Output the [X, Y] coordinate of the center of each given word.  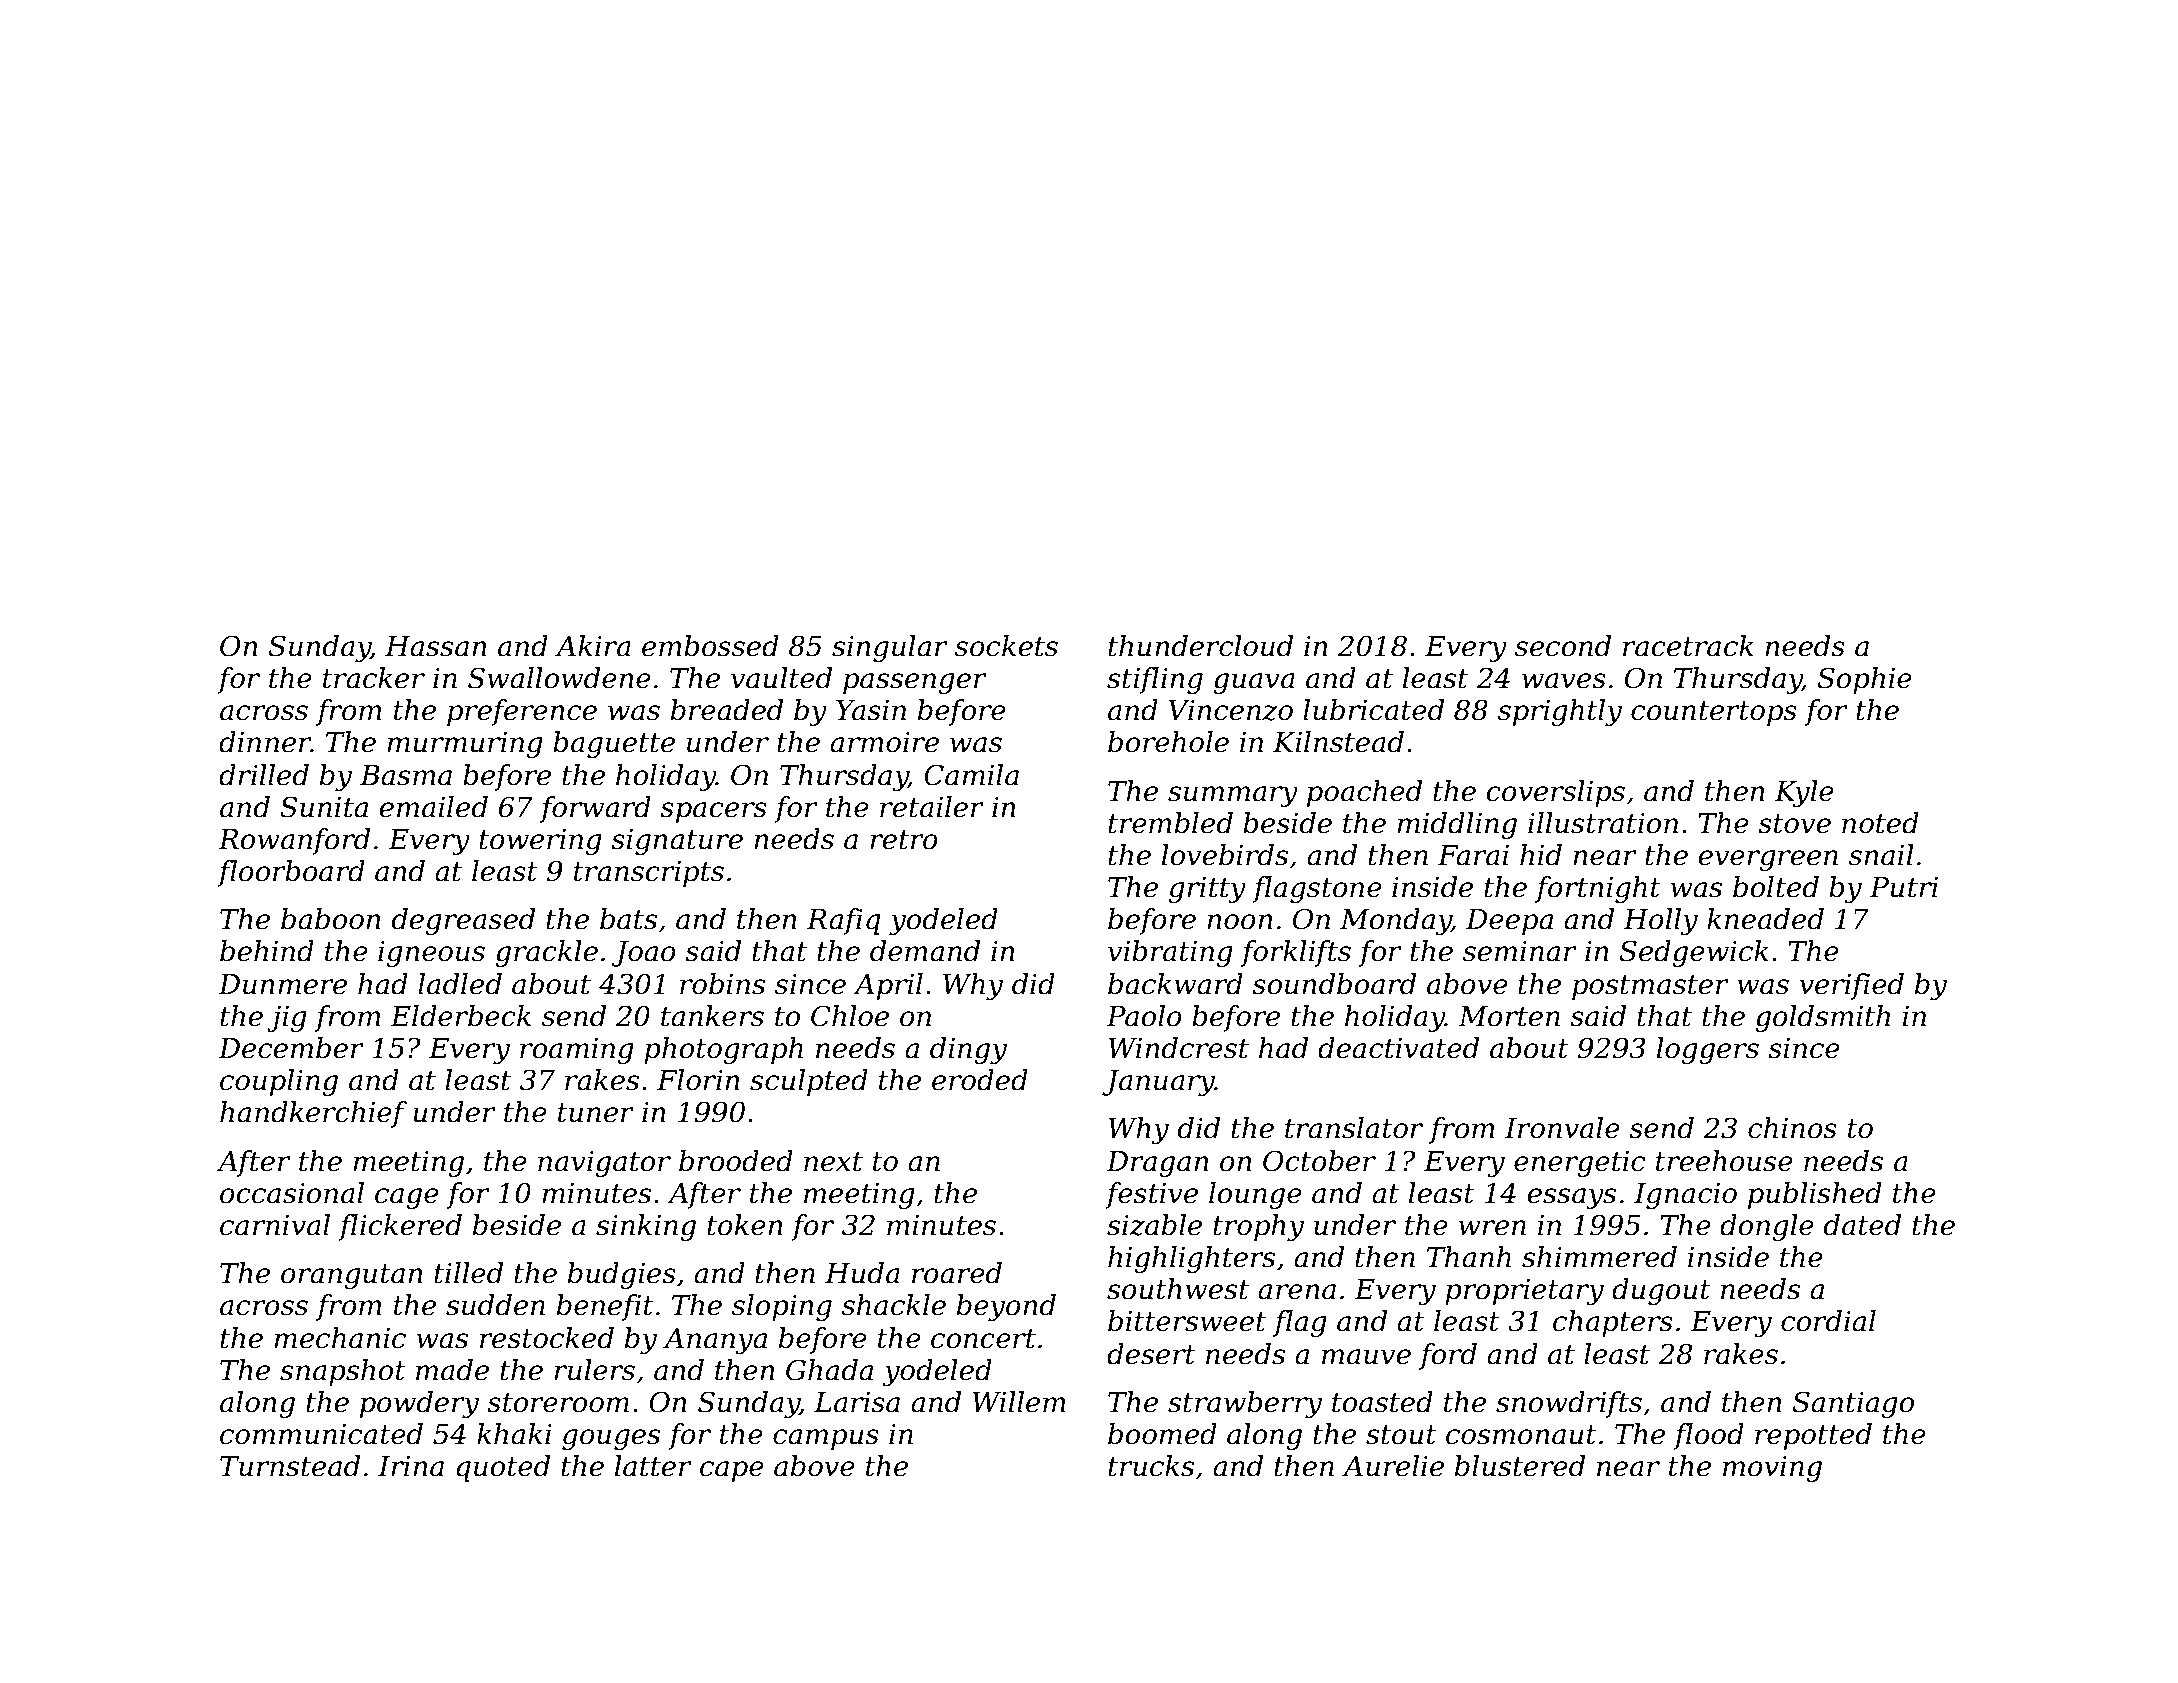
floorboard [291, 873]
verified [1851, 986]
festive [1151, 1195]
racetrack [1688, 646]
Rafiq [844, 921]
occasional [292, 1193]
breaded [727, 710]
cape [732, 1471]
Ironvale [1562, 1128]
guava [1254, 683]
